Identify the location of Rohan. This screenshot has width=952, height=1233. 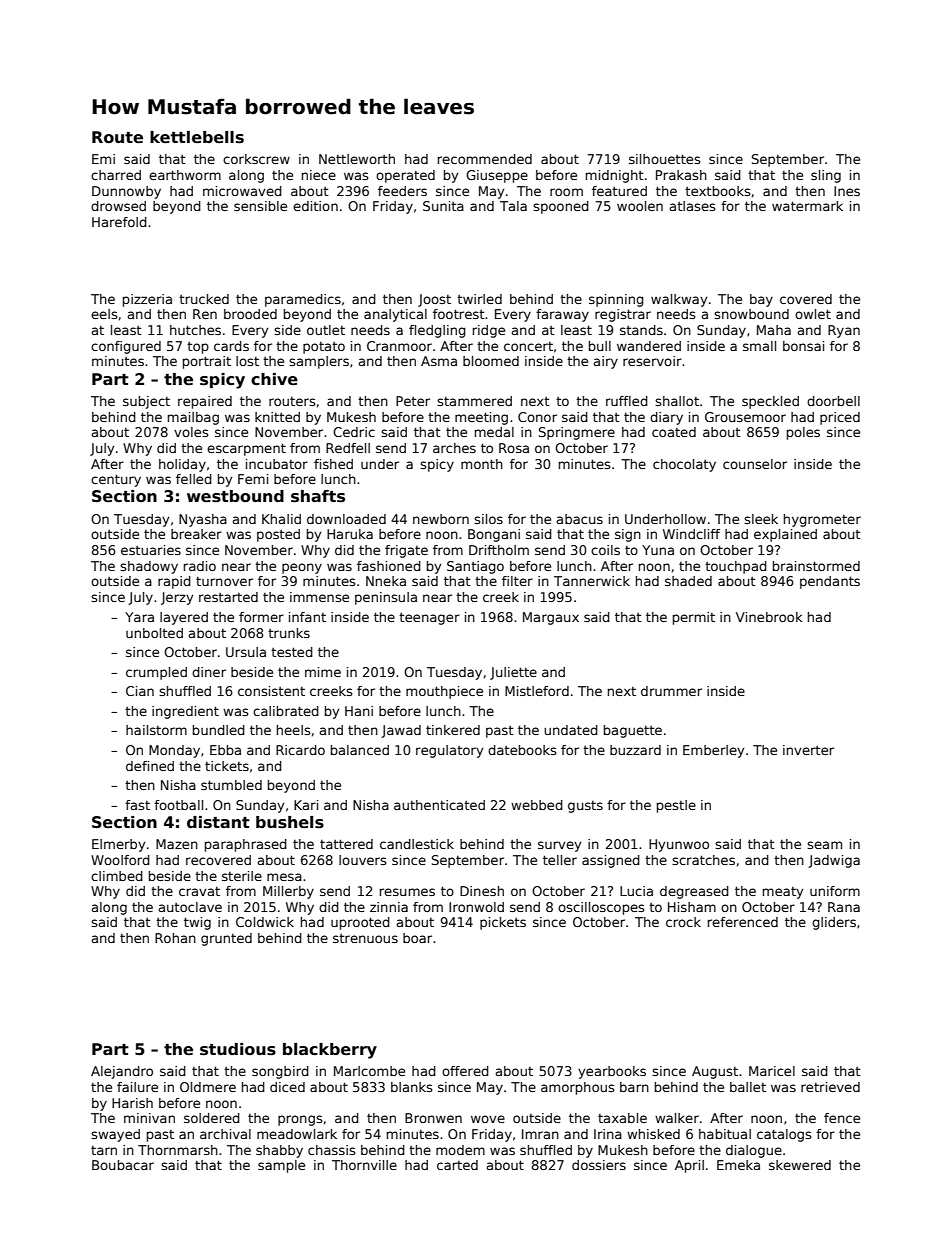
(175, 938).
